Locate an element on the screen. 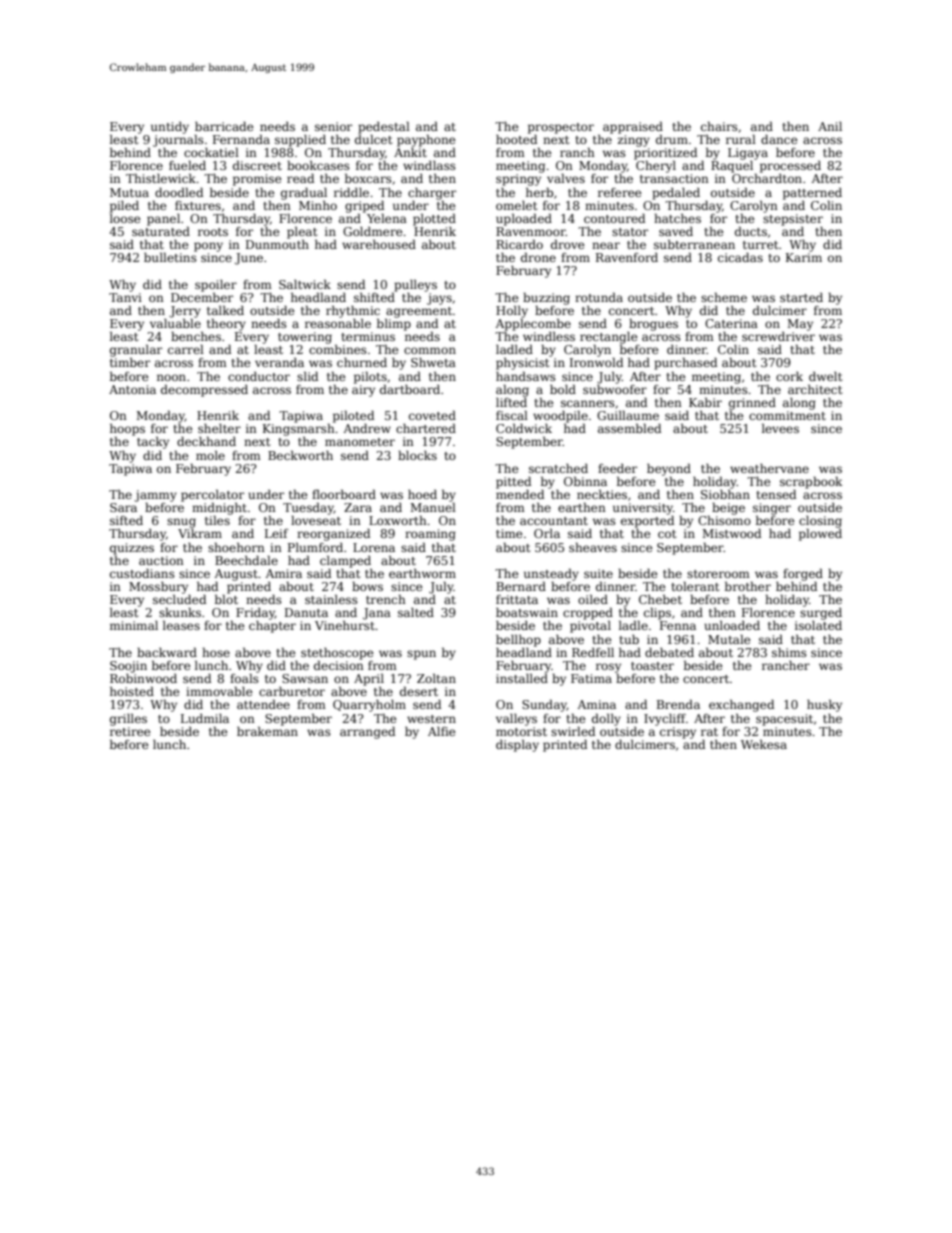 The height and width of the screenshot is (1233, 952). Ligaya is located at coordinates (748, 154).
